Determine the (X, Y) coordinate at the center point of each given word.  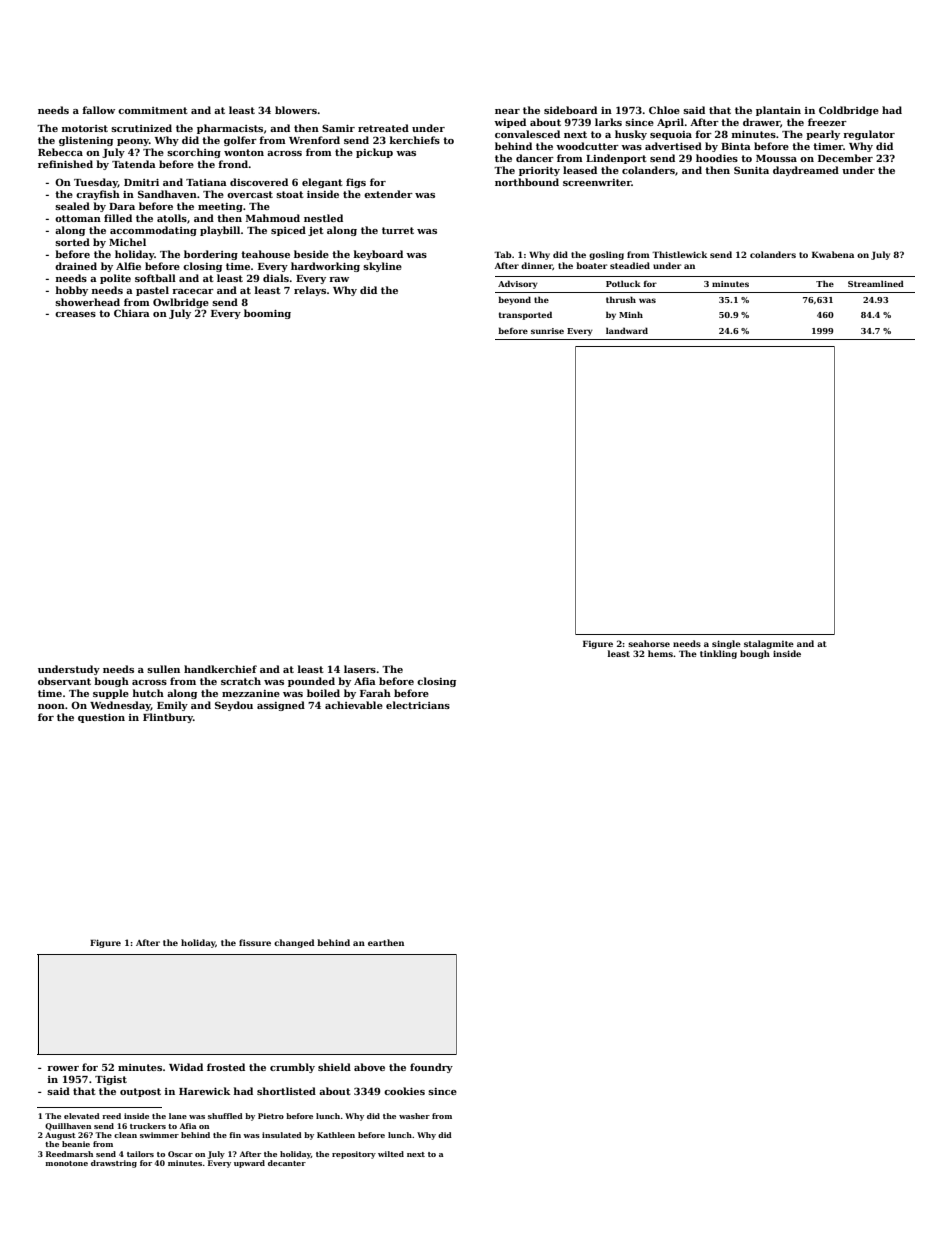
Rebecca (60, 152)
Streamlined (876, 283)
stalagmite (769, 644)
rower (63, 1068)
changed (294, 943)
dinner (537, 266)
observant (64, 681)
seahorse (649, 643)
